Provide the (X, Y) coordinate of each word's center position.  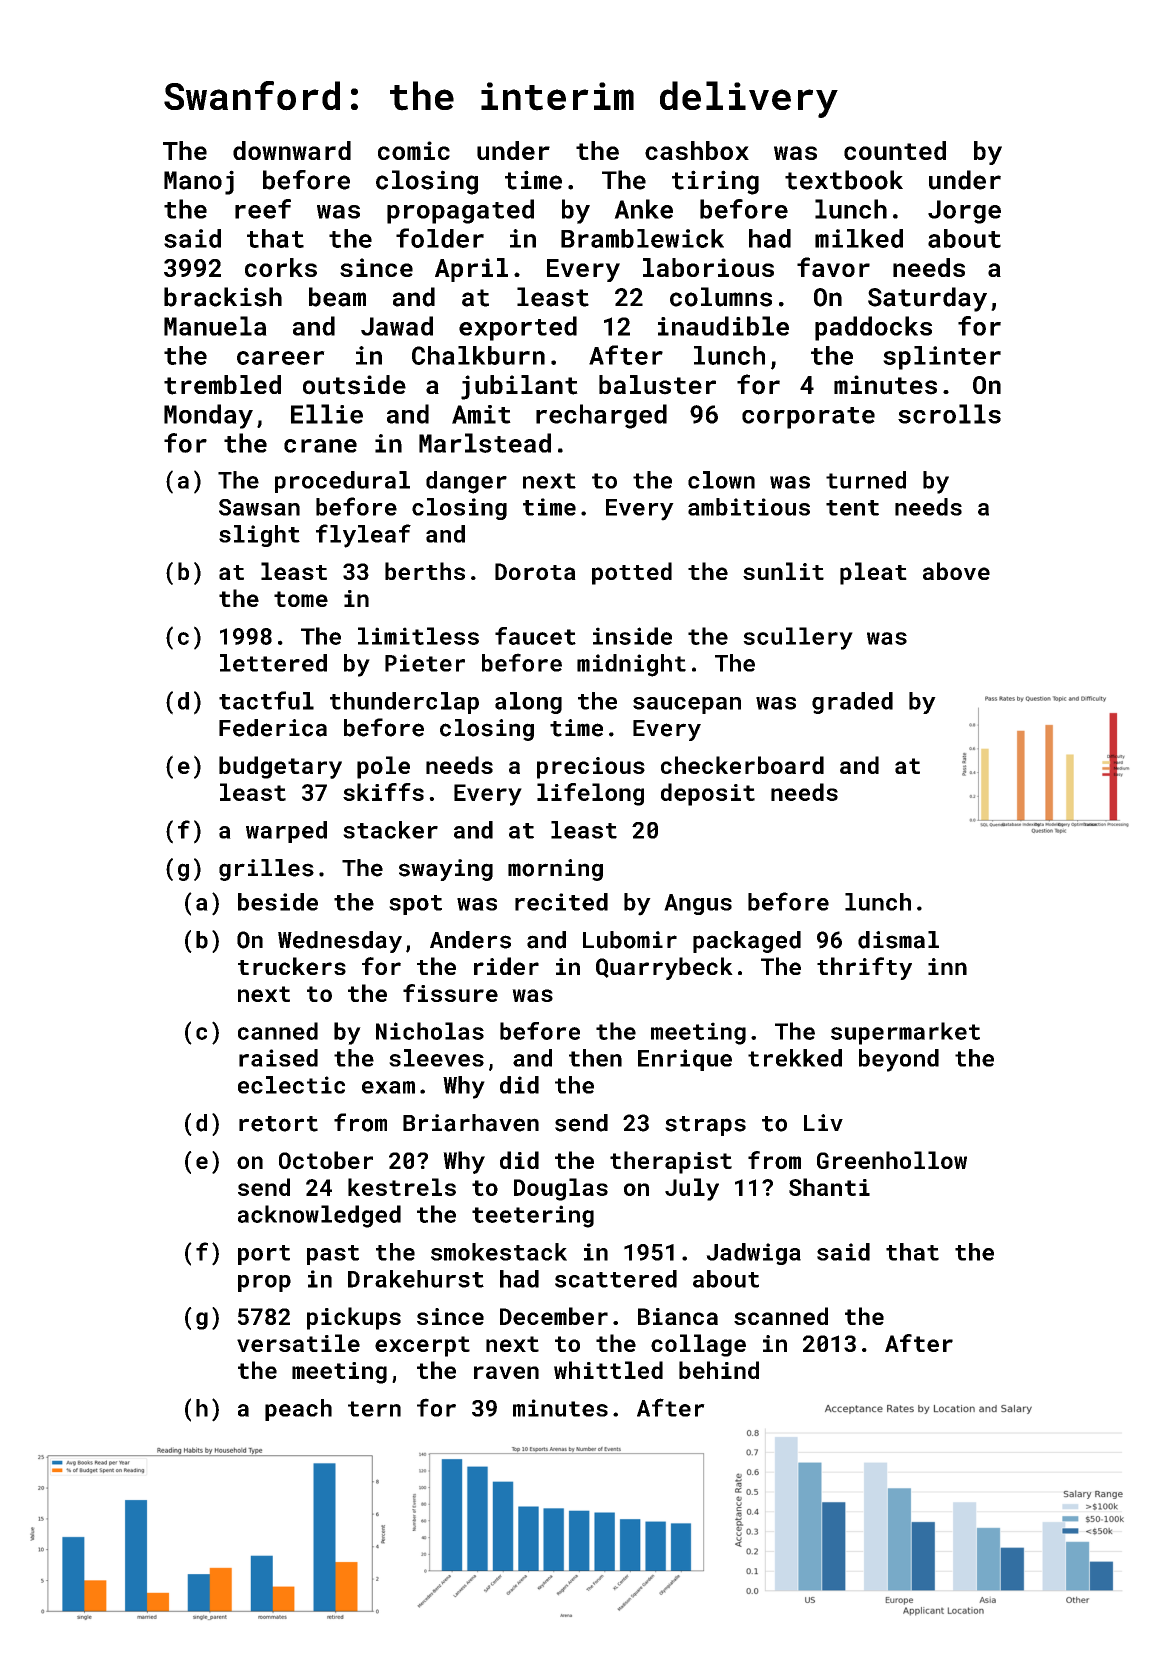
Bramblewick (642, 238)
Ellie (327, 414)
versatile (298, 1343)
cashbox (697, 150)
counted (895, 150)
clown (721, 480)
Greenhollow (892, 1160)
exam (388, 1087)
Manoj (199, 182)
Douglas (561, 1189)
